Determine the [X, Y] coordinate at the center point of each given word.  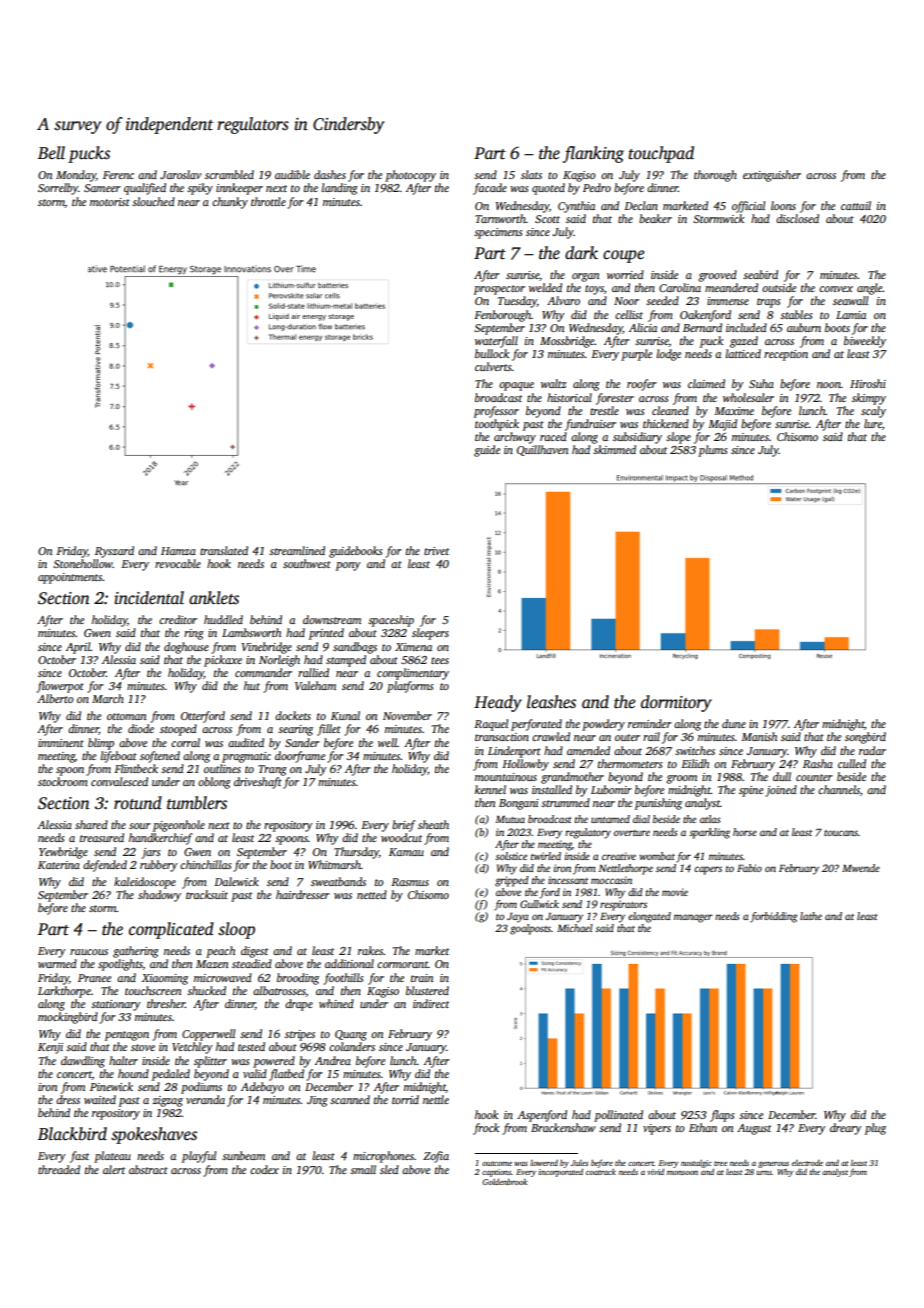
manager [693, 918]
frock [486, 1129]
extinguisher [772, 176]
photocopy [410, 176]
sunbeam [243, 1155]
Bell [51, 153]
